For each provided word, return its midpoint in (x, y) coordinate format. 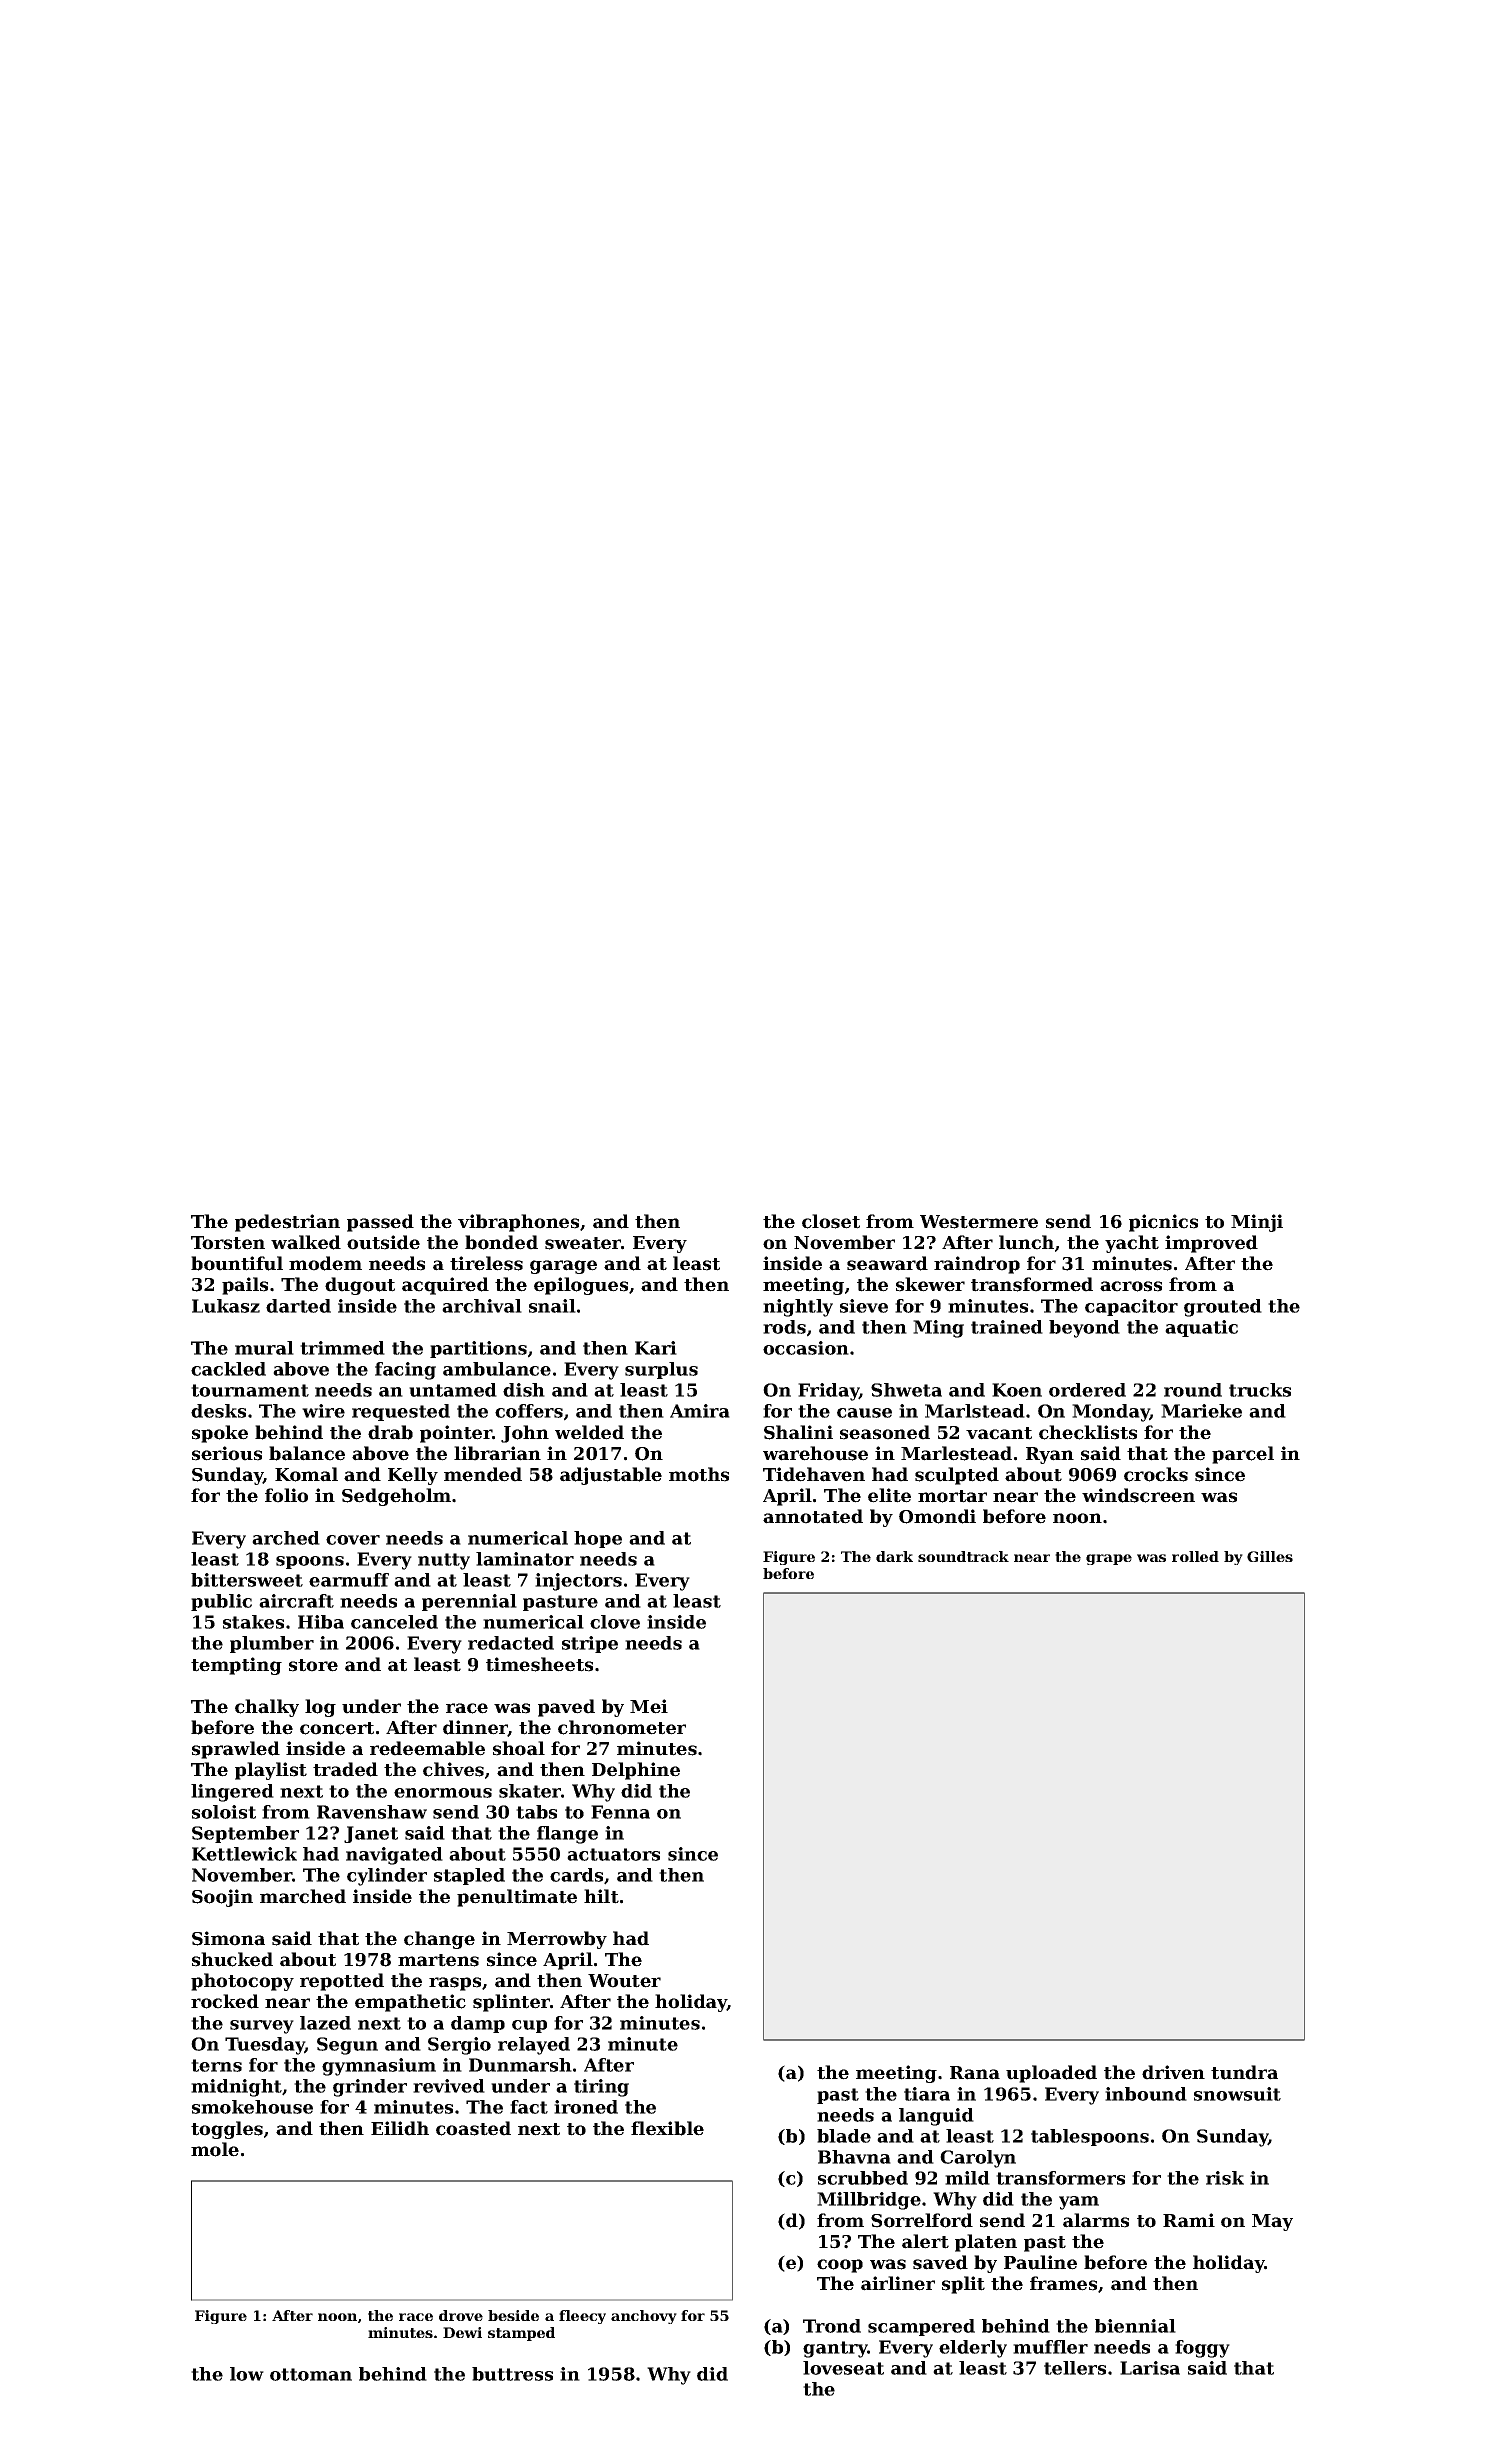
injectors (578, 1582)
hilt (601, 1896)
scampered (921, 2327)
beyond (1084, 1329)
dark (894, 1556)
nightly (798, 1308)
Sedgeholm (396, 1497)
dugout (360, 1286)
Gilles (1270, 1556)
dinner (475, 1728)
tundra (1244, 2072)
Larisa (1150, 2368)
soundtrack (963, 1556)
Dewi (462, 2332)
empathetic (410, 2003)
